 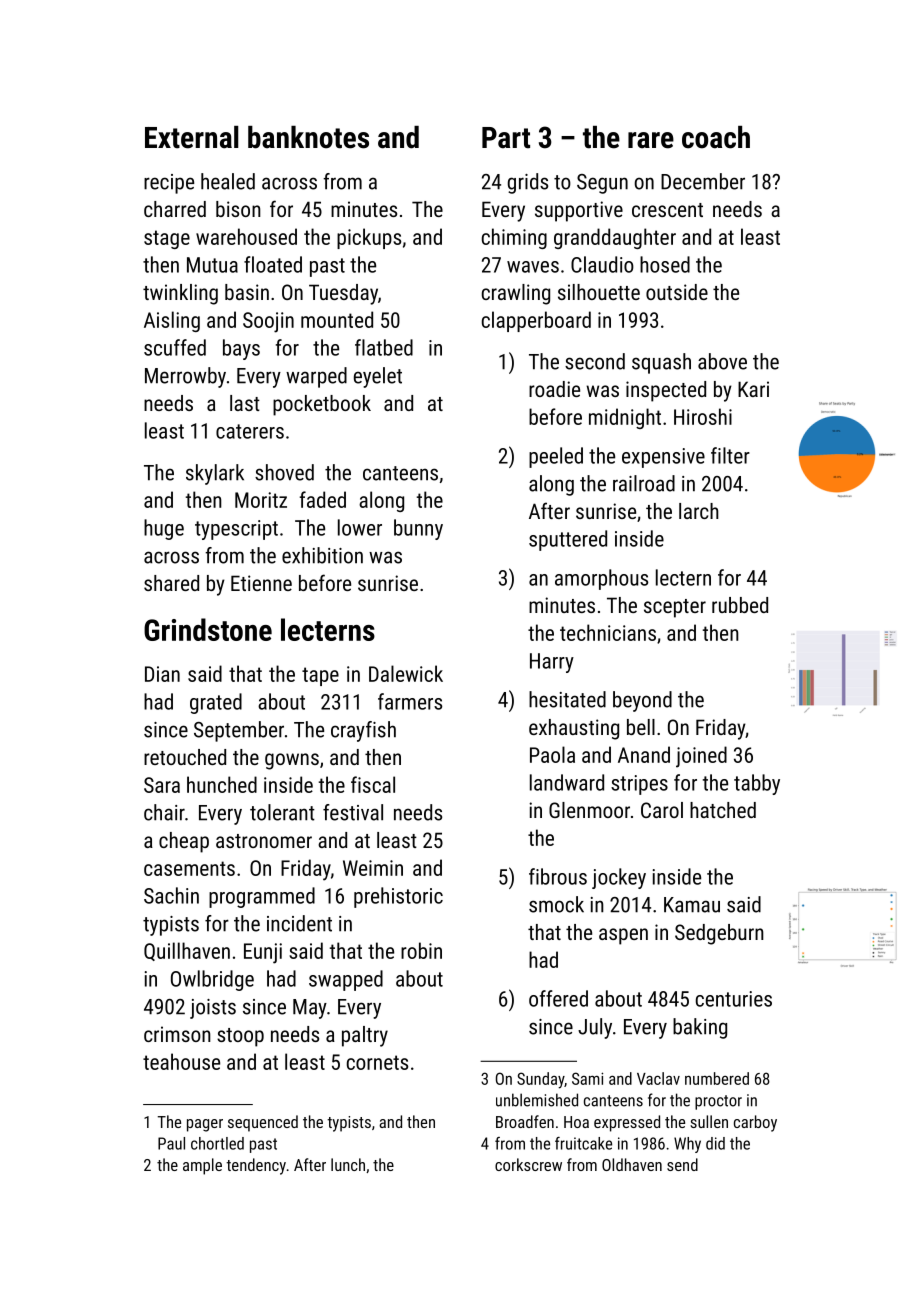 I want to click on bison, so click(x=238, y=209).
